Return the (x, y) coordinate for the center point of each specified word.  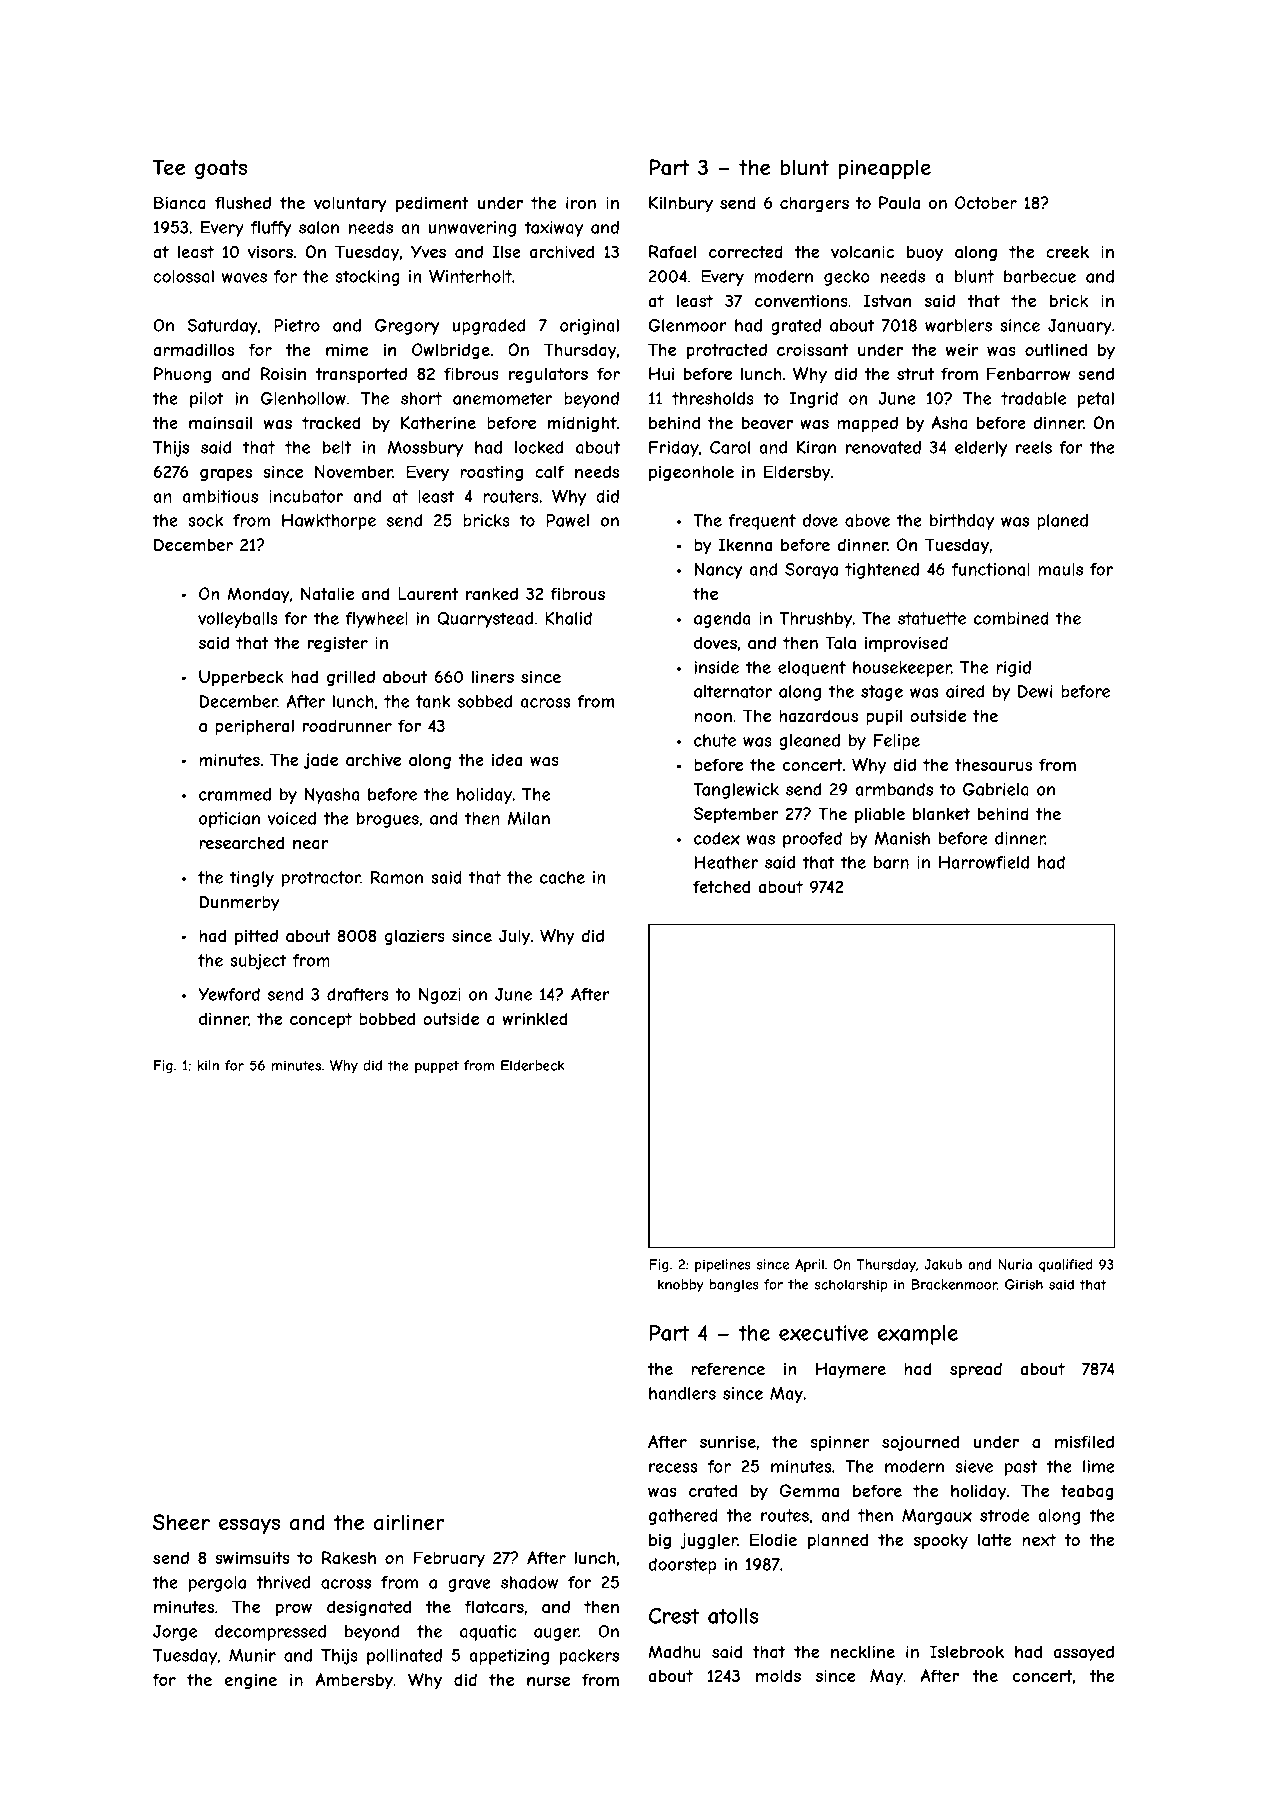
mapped (867, 424)
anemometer (502, 398)
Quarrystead (485, 620)
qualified (1066, 1265)
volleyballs (238, 620)
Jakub (943, 1264)
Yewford (229, 994)
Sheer (181, 1522)
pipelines (723, 1265)
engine (251, 1681)
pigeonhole (691, 473)
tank (433, 701)
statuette (932, 618)
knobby (681, 1285)
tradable (1033, 398)
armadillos (193, 349)
